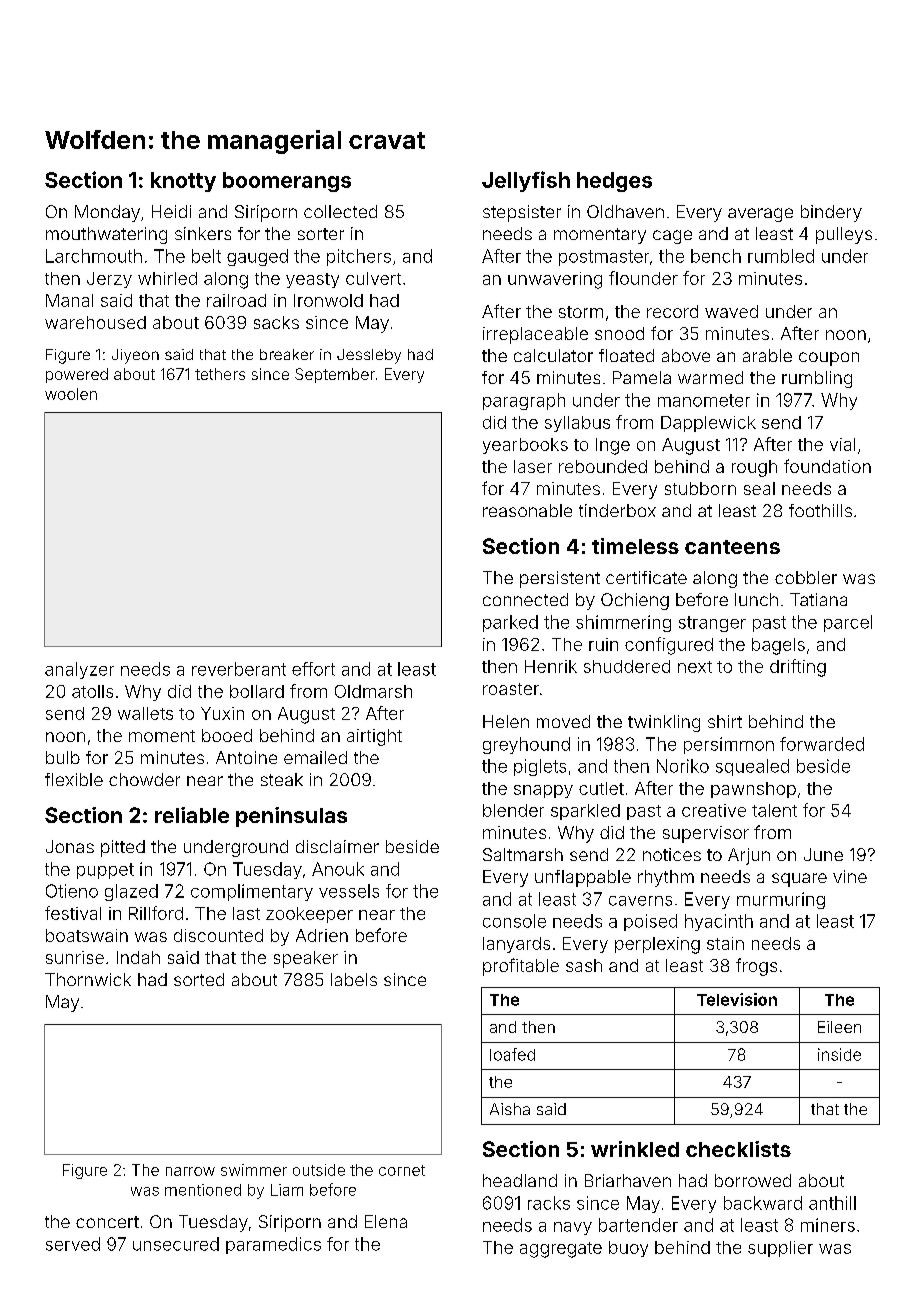  I want to click on stepsister, so click(522, 213).
